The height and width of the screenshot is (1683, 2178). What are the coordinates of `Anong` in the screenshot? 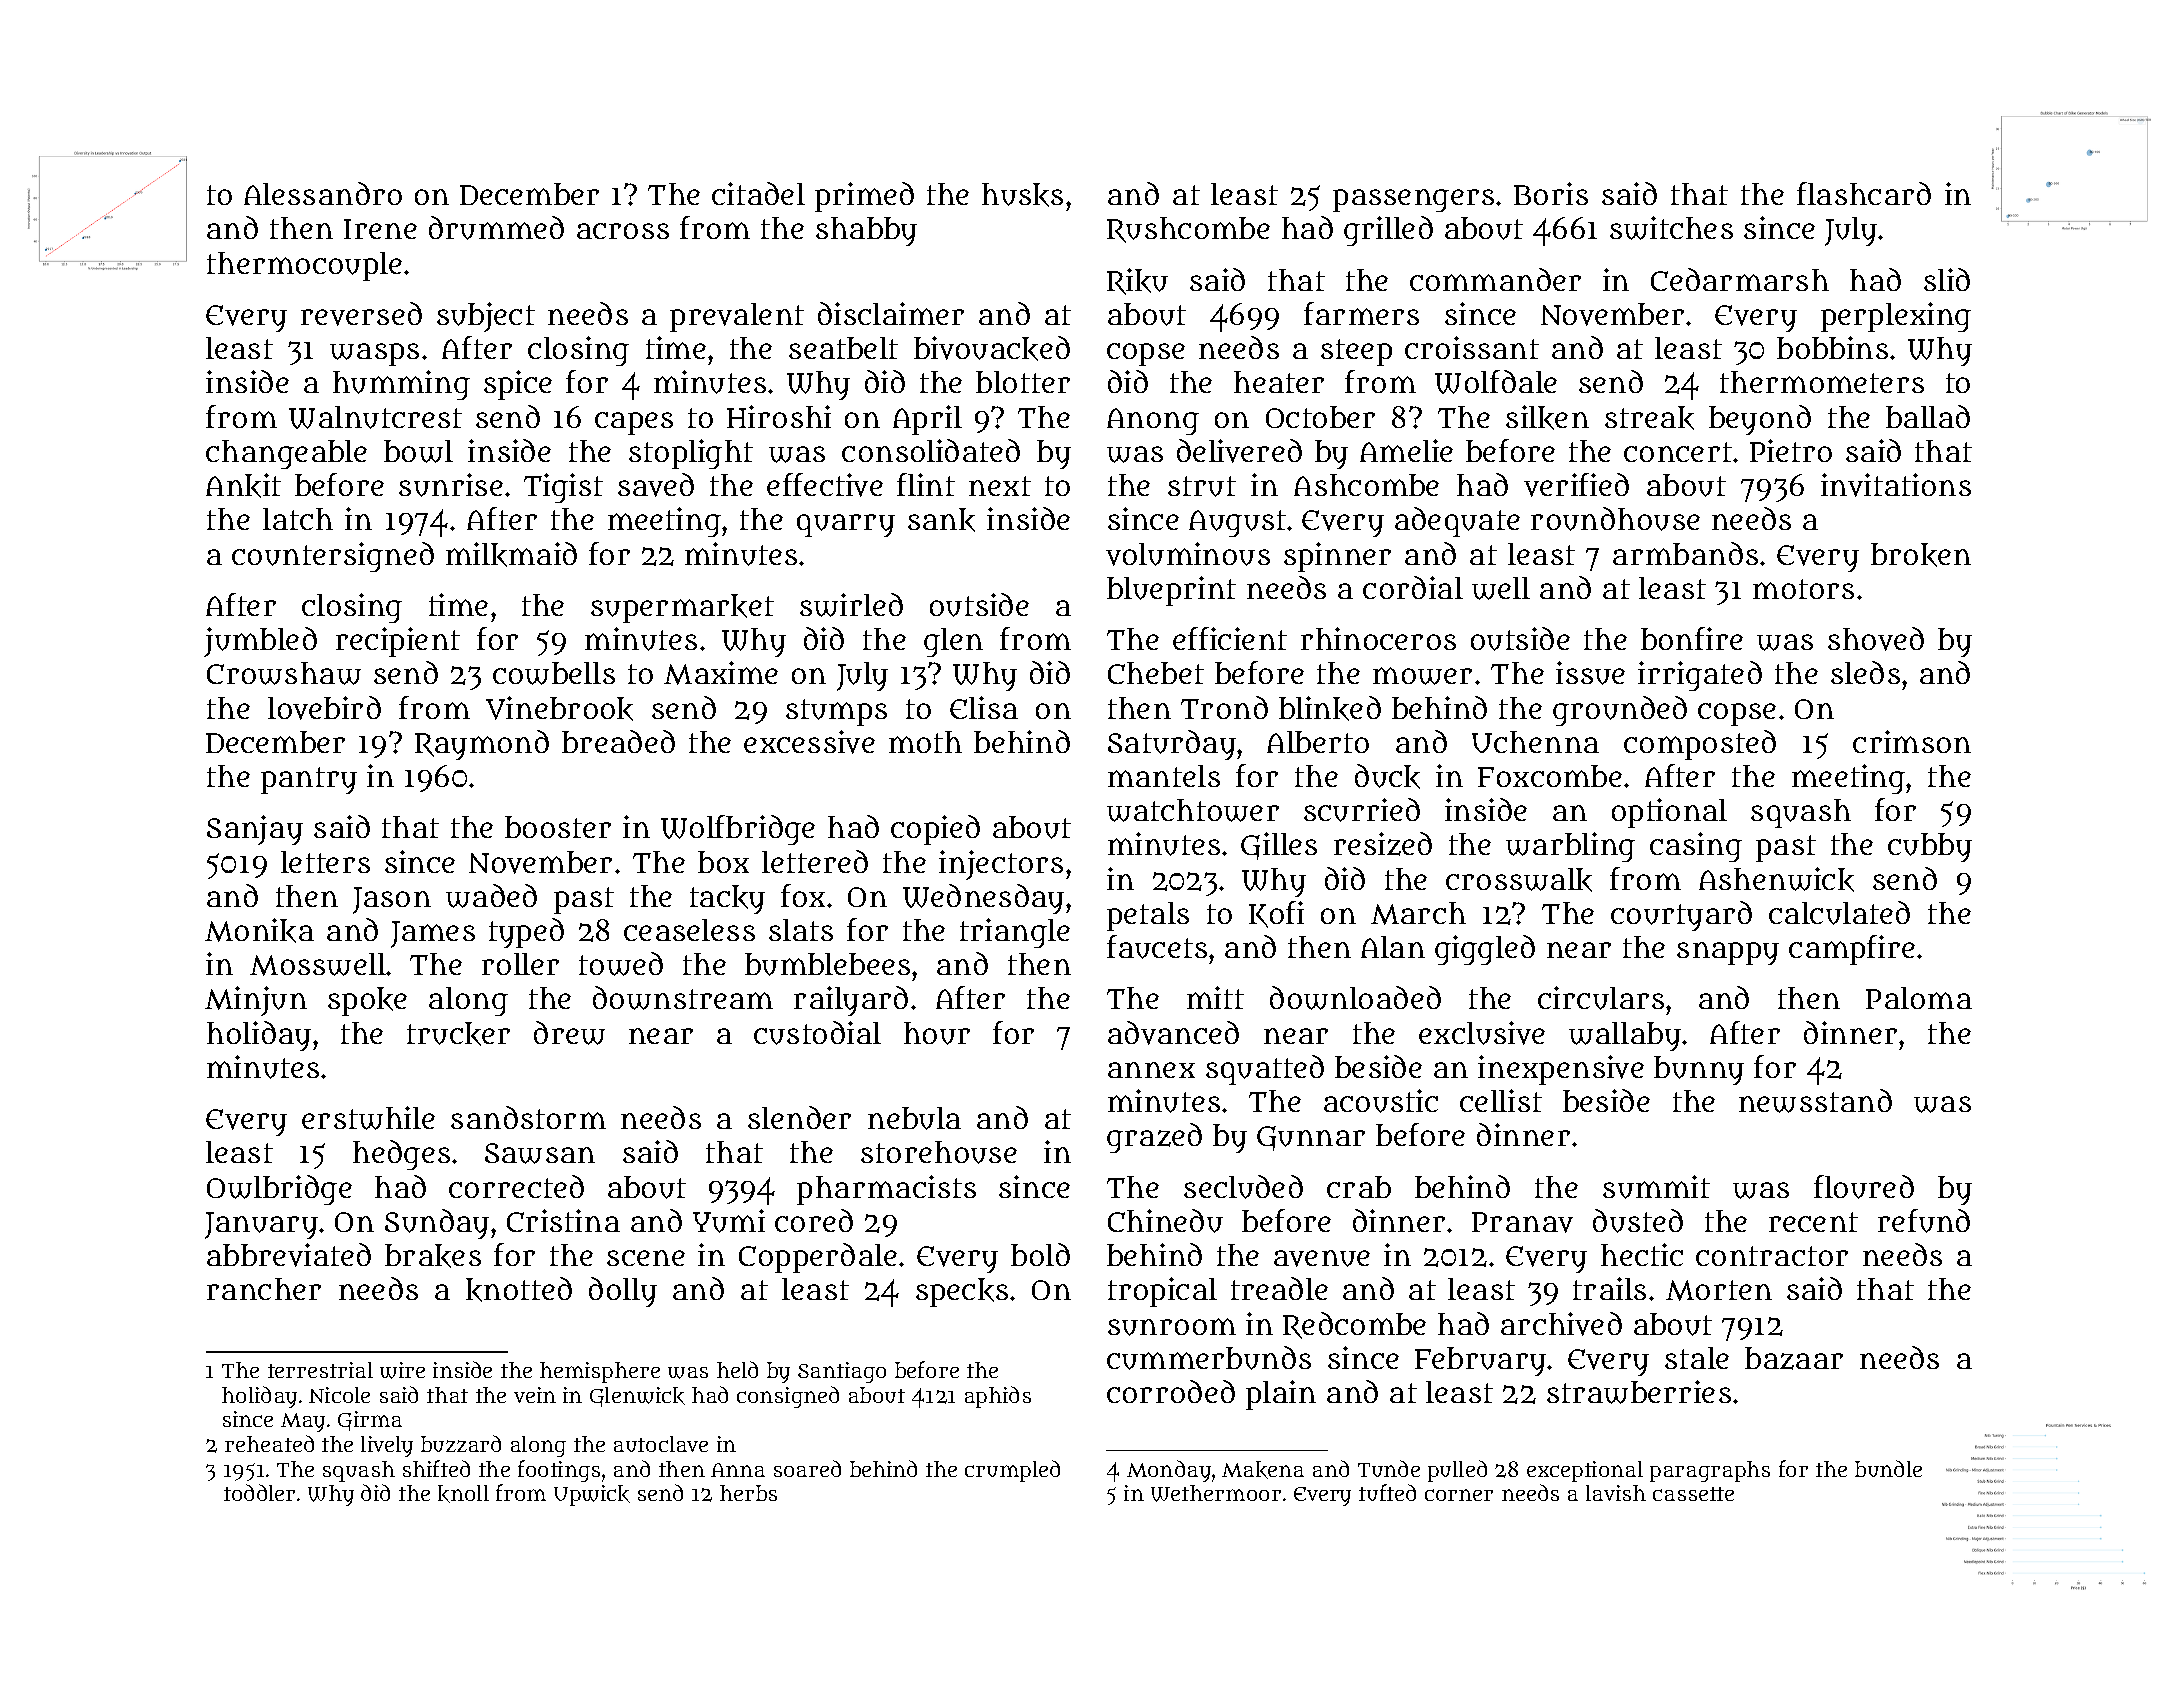 It's located at (1153, 421).
